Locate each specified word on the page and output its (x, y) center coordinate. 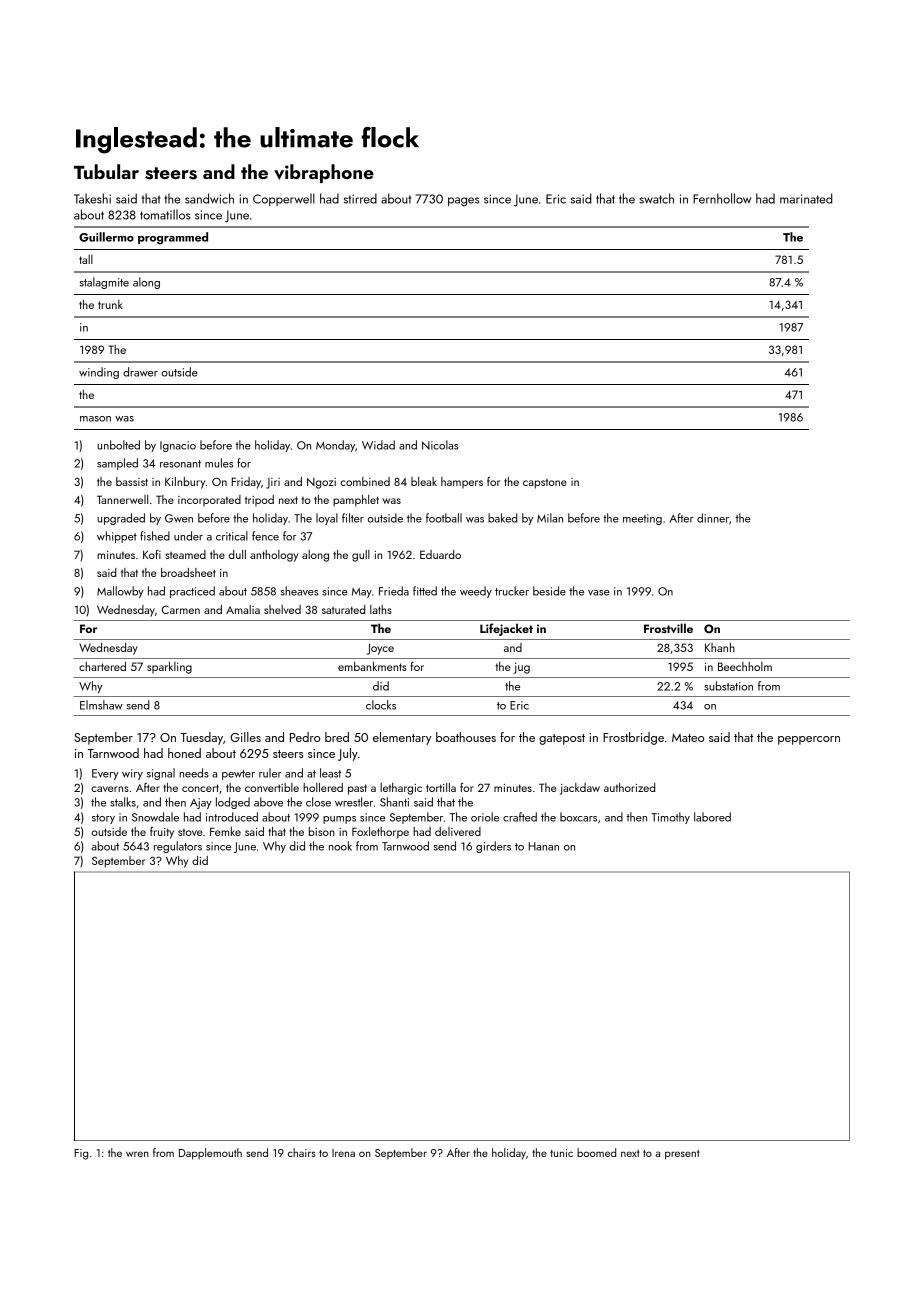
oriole (485, 817)
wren (137, 1154)
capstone (545, 484)
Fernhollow (722, 198)
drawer (140, 372)
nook (340, 846)
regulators (178, 847)
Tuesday (202, 738)
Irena (343, 1153)
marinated (806, 198)
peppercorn (809, 740)
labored (712, 817)
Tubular (106, 171)
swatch (656, 198)
